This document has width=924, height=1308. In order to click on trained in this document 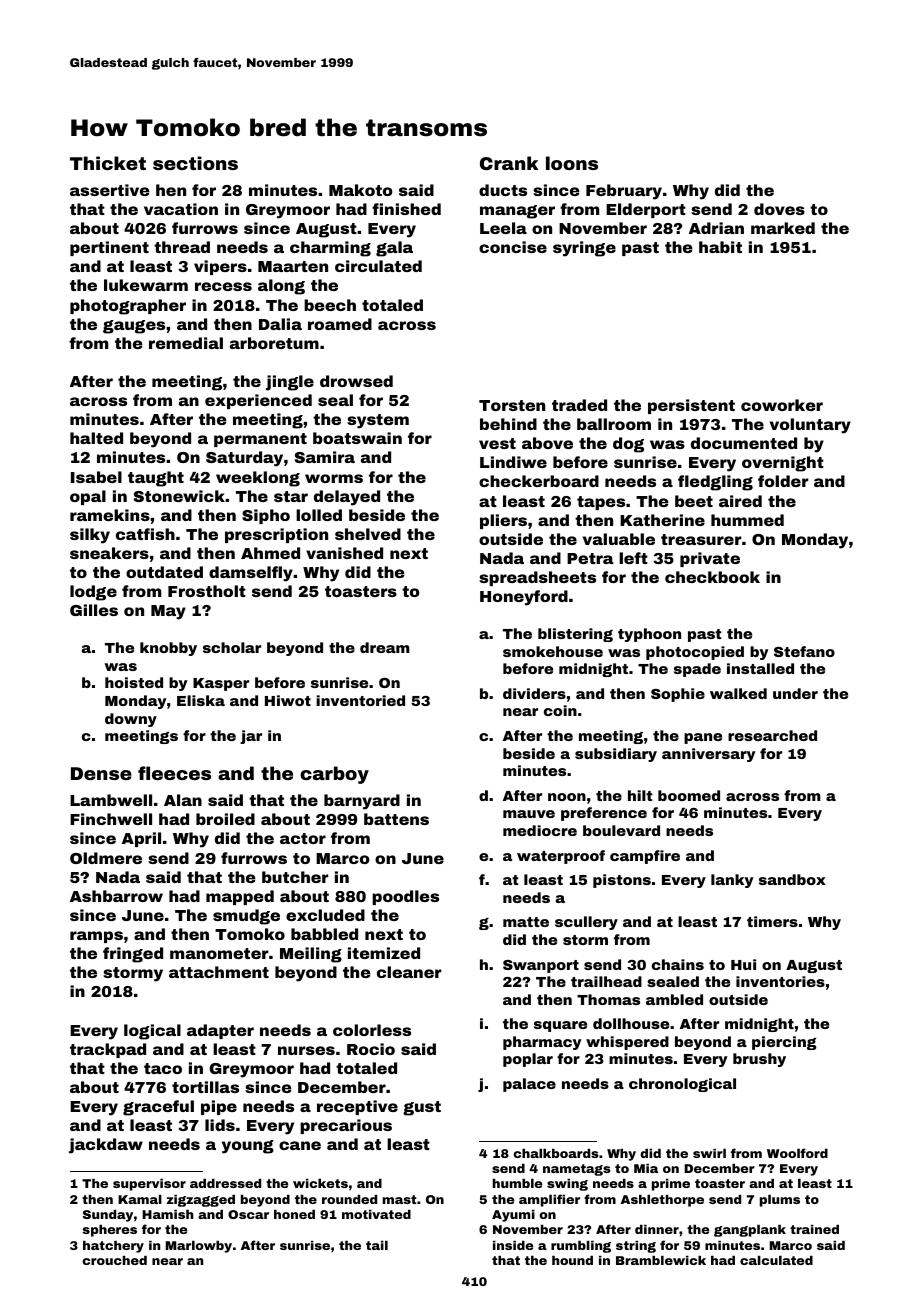, I will do `click(814, 1229)`.
